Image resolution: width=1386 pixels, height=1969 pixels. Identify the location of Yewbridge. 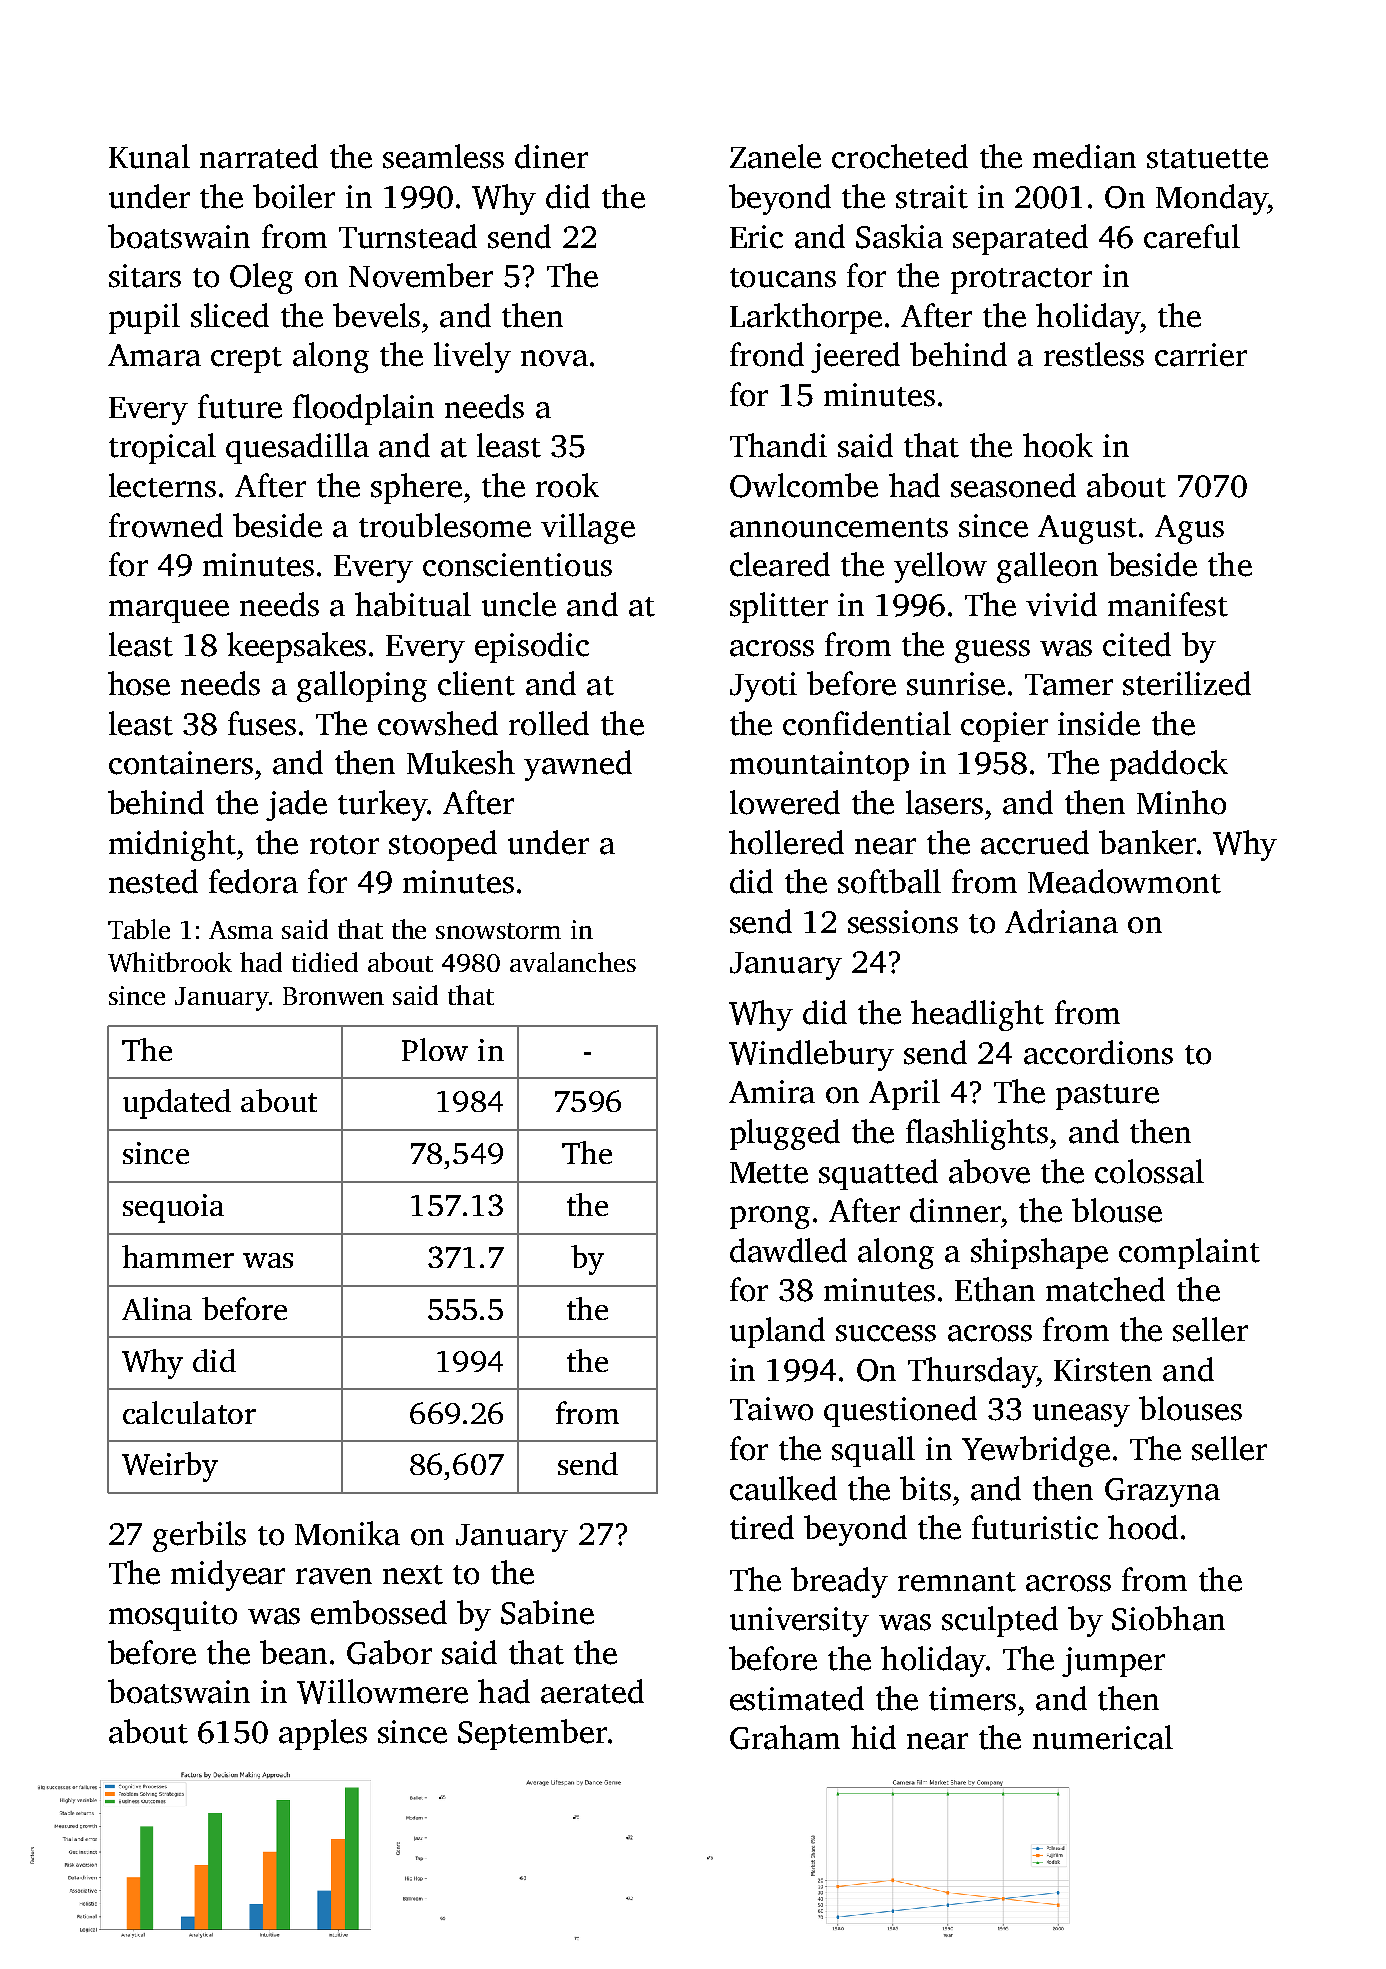
(1036, 1451).
